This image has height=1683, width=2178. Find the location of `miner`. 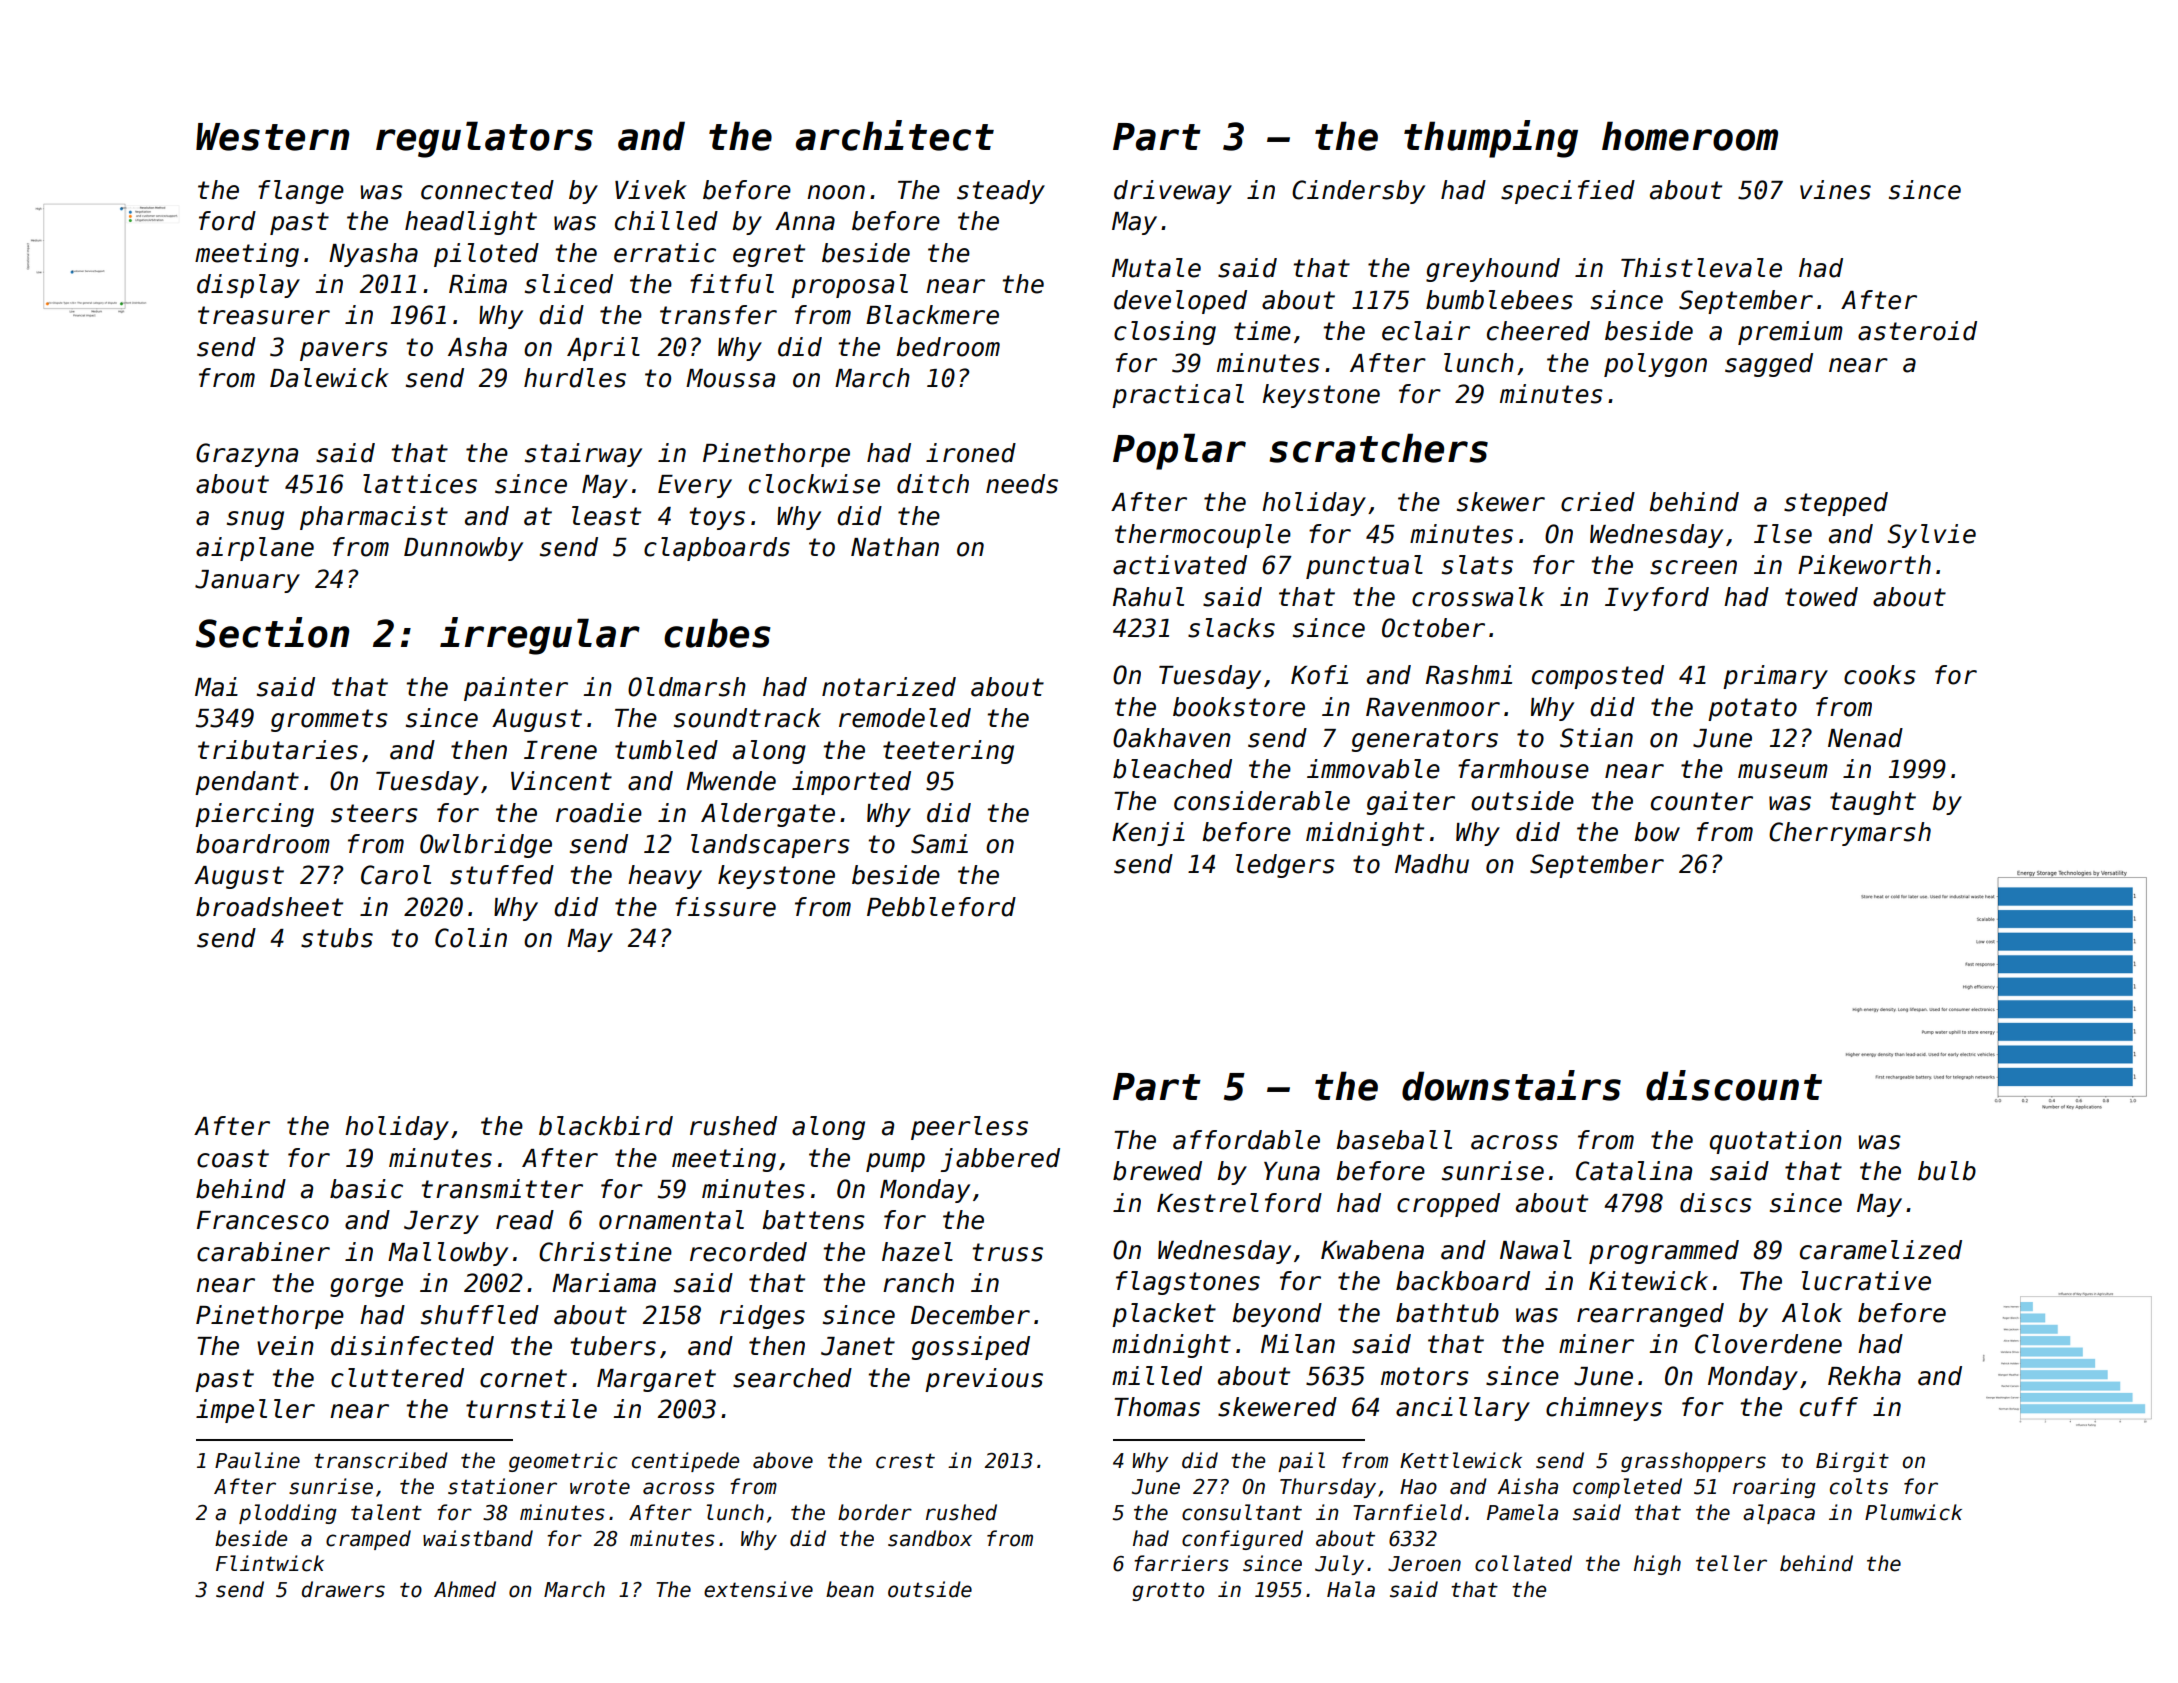

miner is located at coordinates (1596, 1344).
